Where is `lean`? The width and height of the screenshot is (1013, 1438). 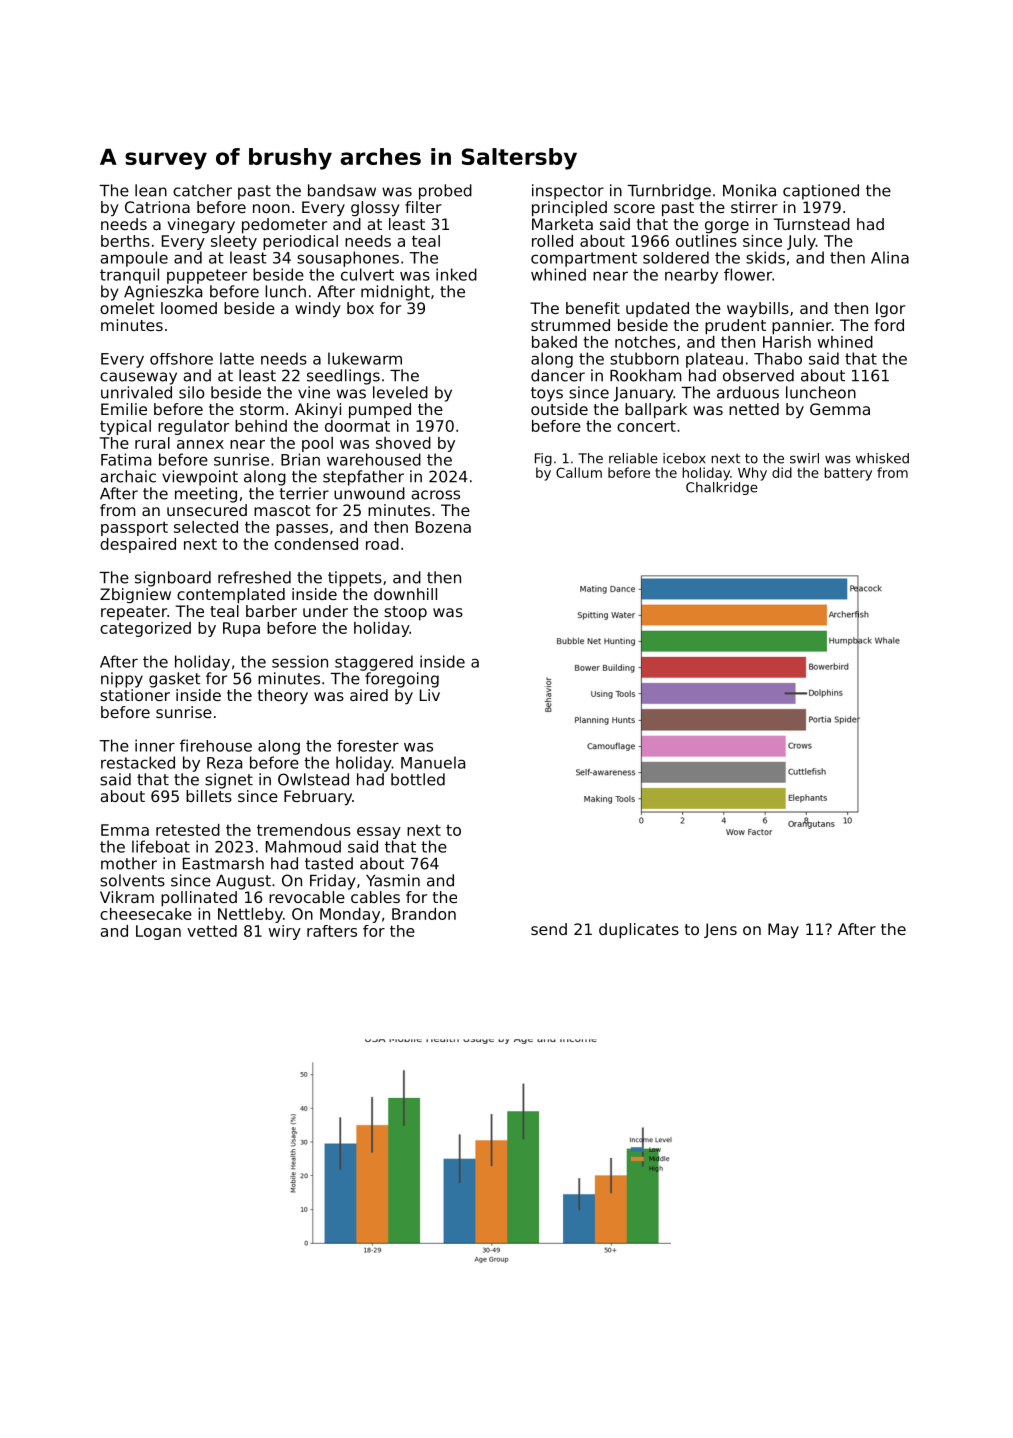 lean is located at coordinates (151, 190).
